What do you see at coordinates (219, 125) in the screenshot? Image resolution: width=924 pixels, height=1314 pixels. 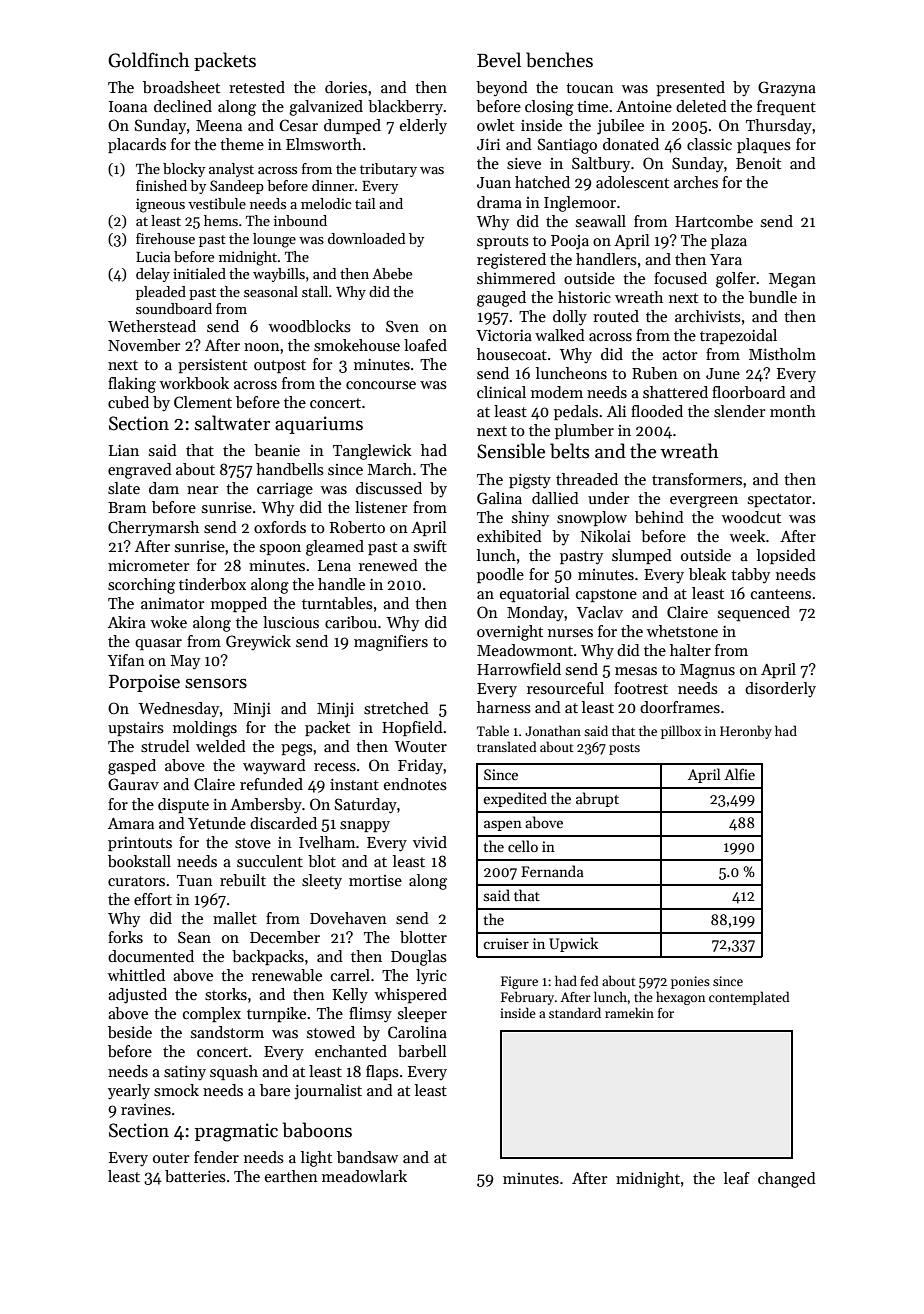 I see `Meena` at bounding box center [219, 125].
